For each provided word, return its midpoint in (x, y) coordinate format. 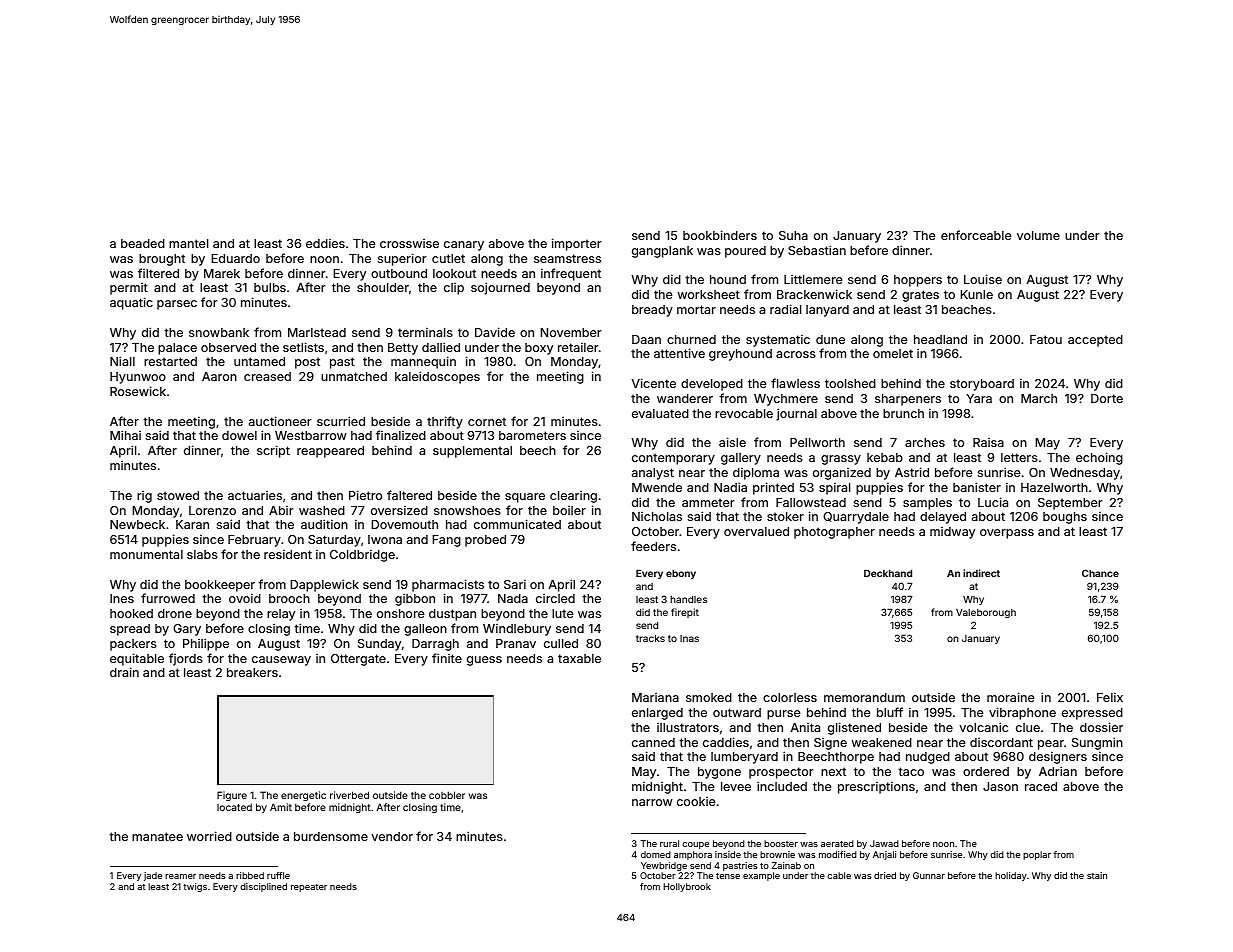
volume (1038, 235)
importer (577, 244)
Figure (232, 796)
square (525, 498)
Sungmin (1097, 743)
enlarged (657, 714)
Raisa (988, 442)
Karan (192, 524)
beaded (143, 243)
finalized (401, 435)
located (234, 807)
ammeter (708, 502)
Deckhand (888, 573)
